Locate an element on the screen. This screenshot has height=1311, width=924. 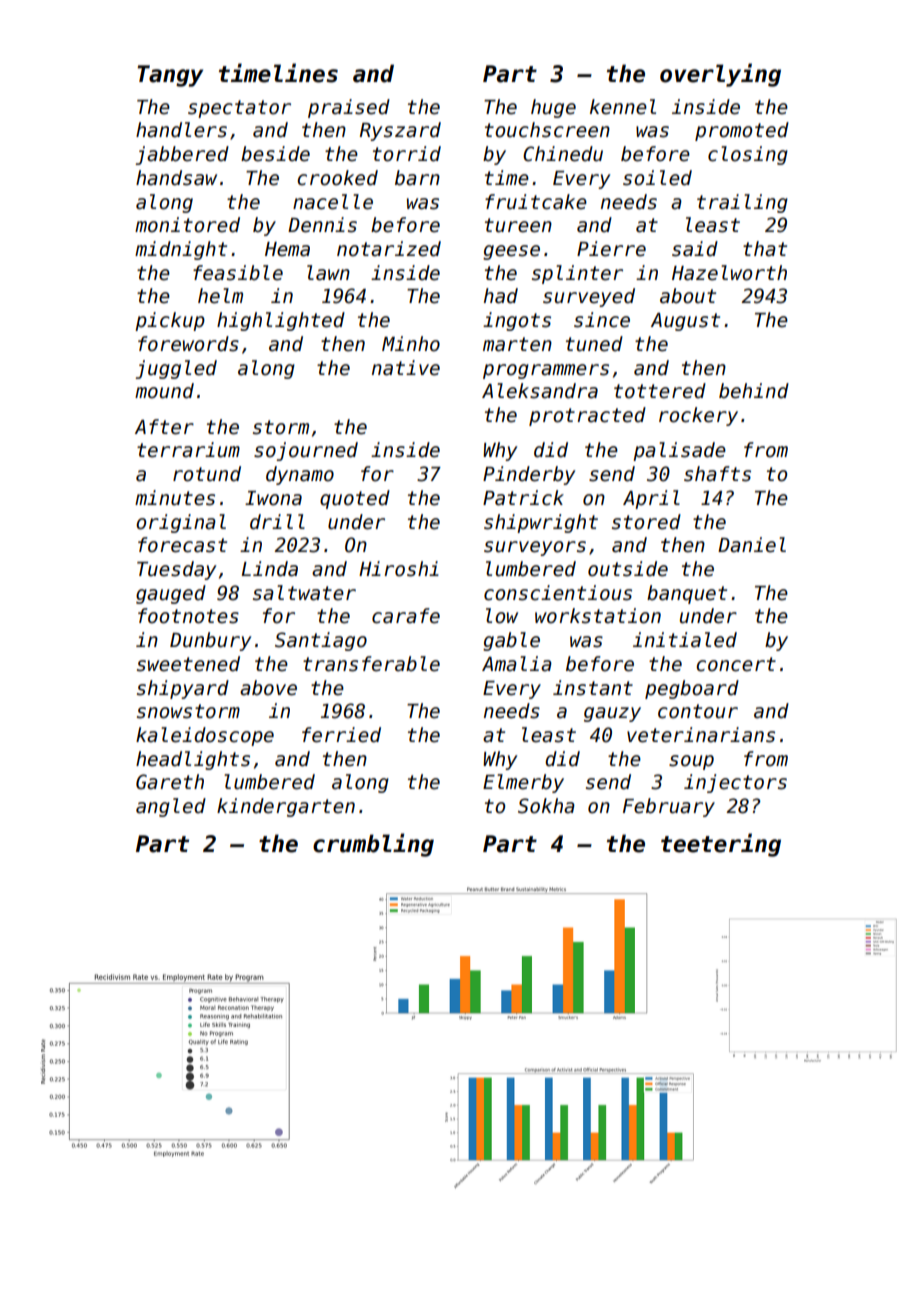
angled is located at coordinates (171, 807).
